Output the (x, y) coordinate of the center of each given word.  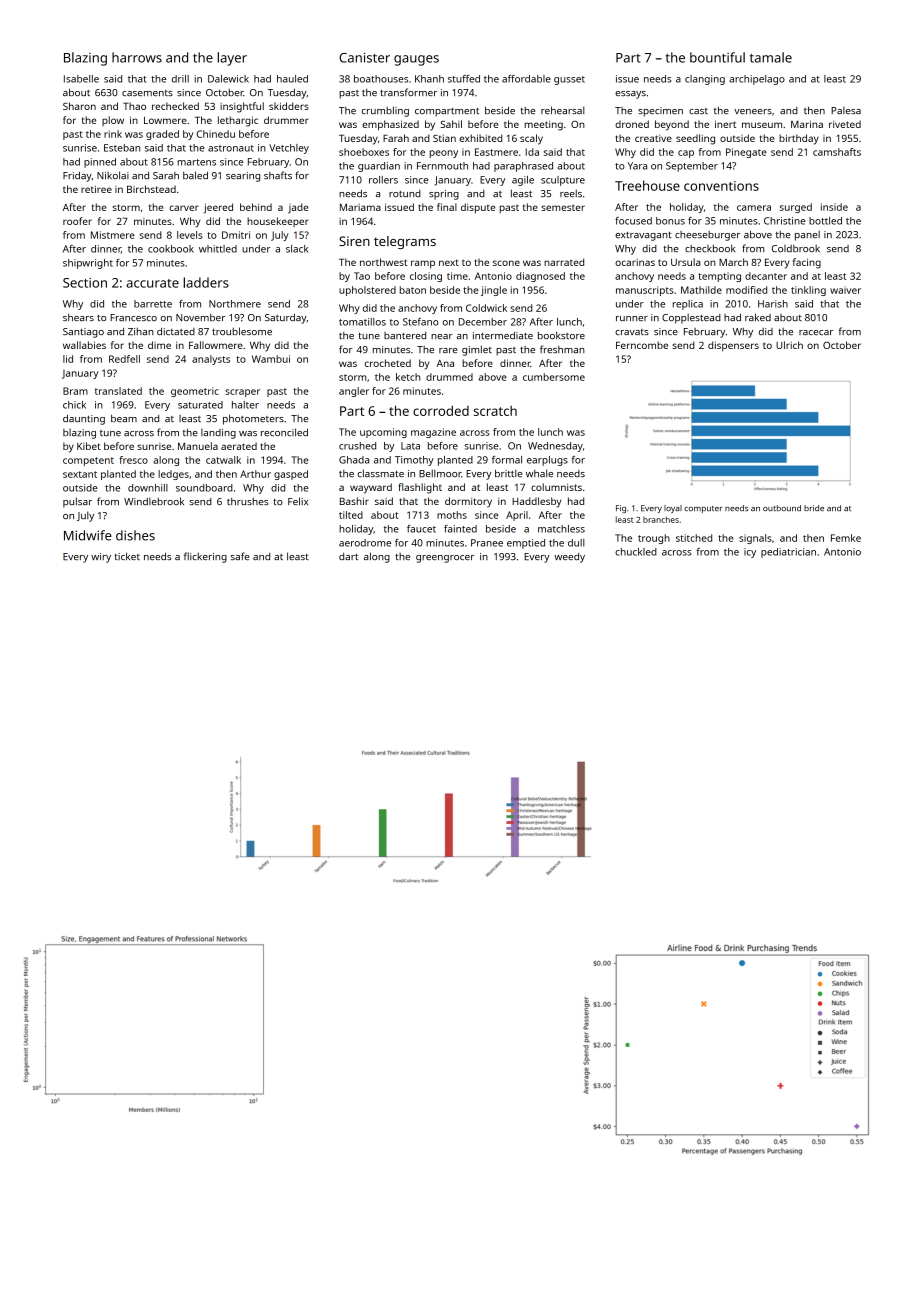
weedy (569, 558)
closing (426, 277)
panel (807, 235)
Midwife (88, 535)
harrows (137, 57)
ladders (206, 282)
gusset (569, 80)
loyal (673, 509)
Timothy (414, 461)
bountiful (717, 57)
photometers (253, 419)
